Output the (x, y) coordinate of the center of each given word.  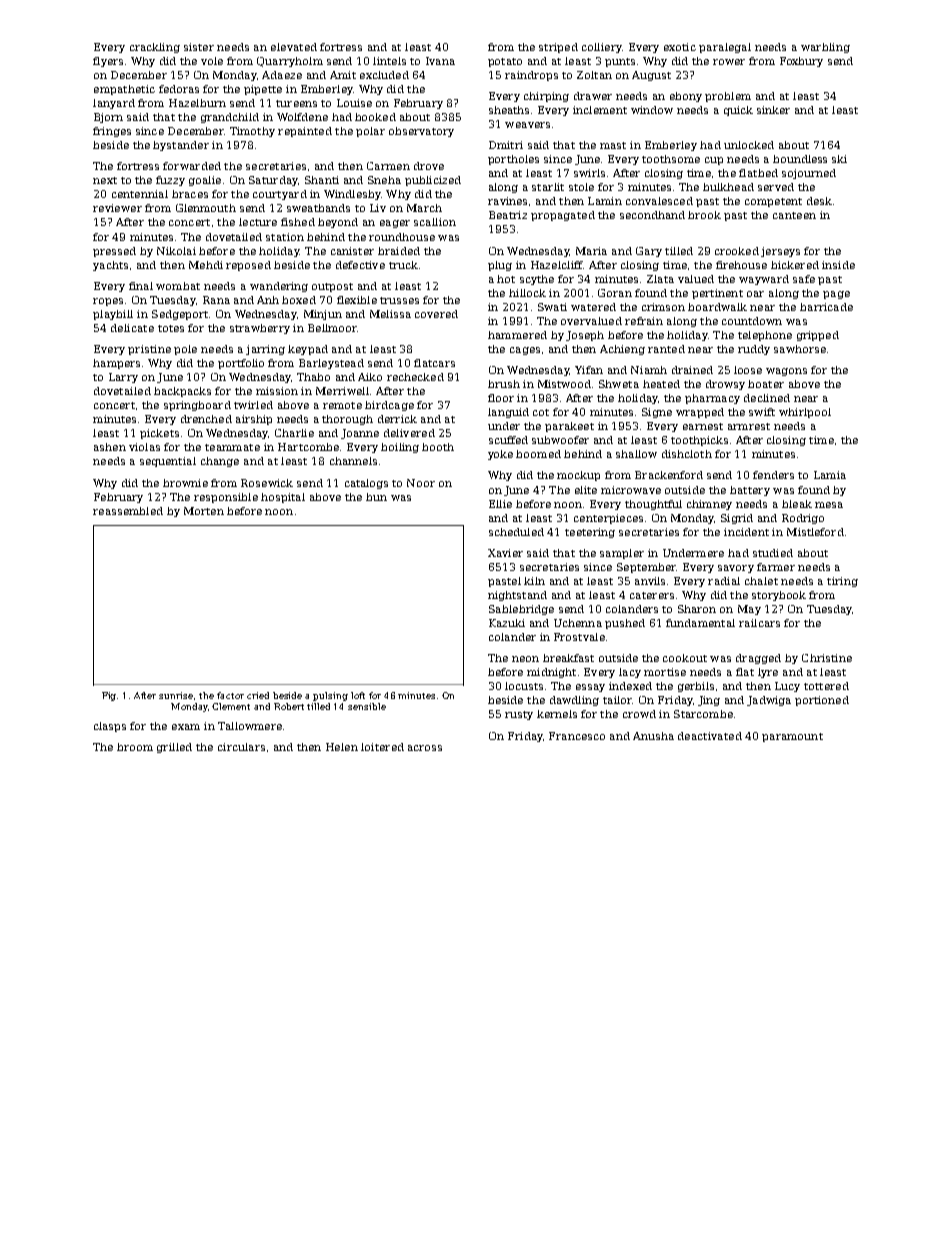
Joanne (360, 434)
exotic (680, 47)
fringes (112, 132)
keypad (308, 350)
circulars (241, 747)
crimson (663, 307)
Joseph (585, 336)
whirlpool (805, 413)
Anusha (653, 736)
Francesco (577, 736)
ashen (110, 447)
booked (375, 117)
